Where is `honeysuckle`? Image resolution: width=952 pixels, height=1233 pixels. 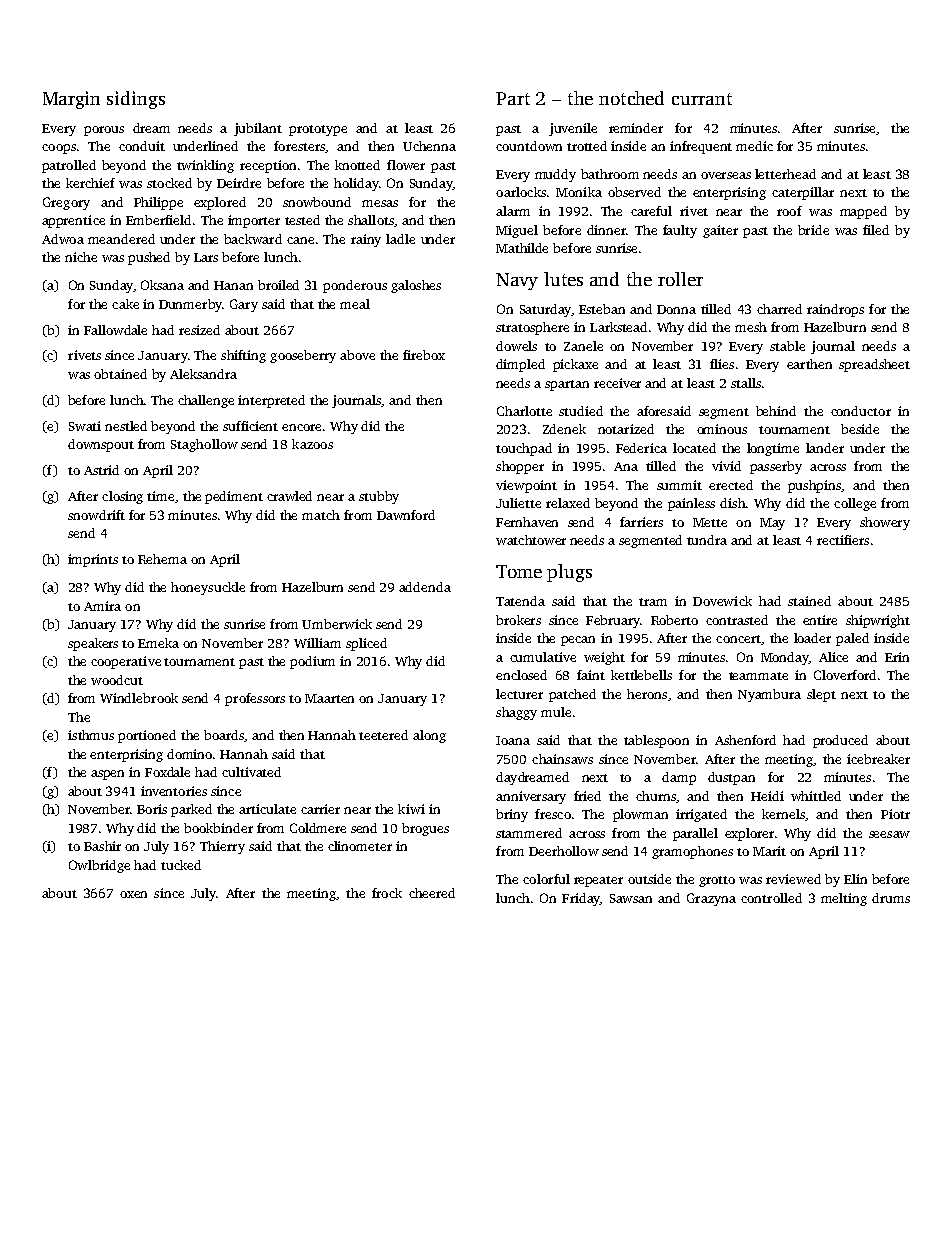 honeysuckle is located at coordinates (208, 588).
